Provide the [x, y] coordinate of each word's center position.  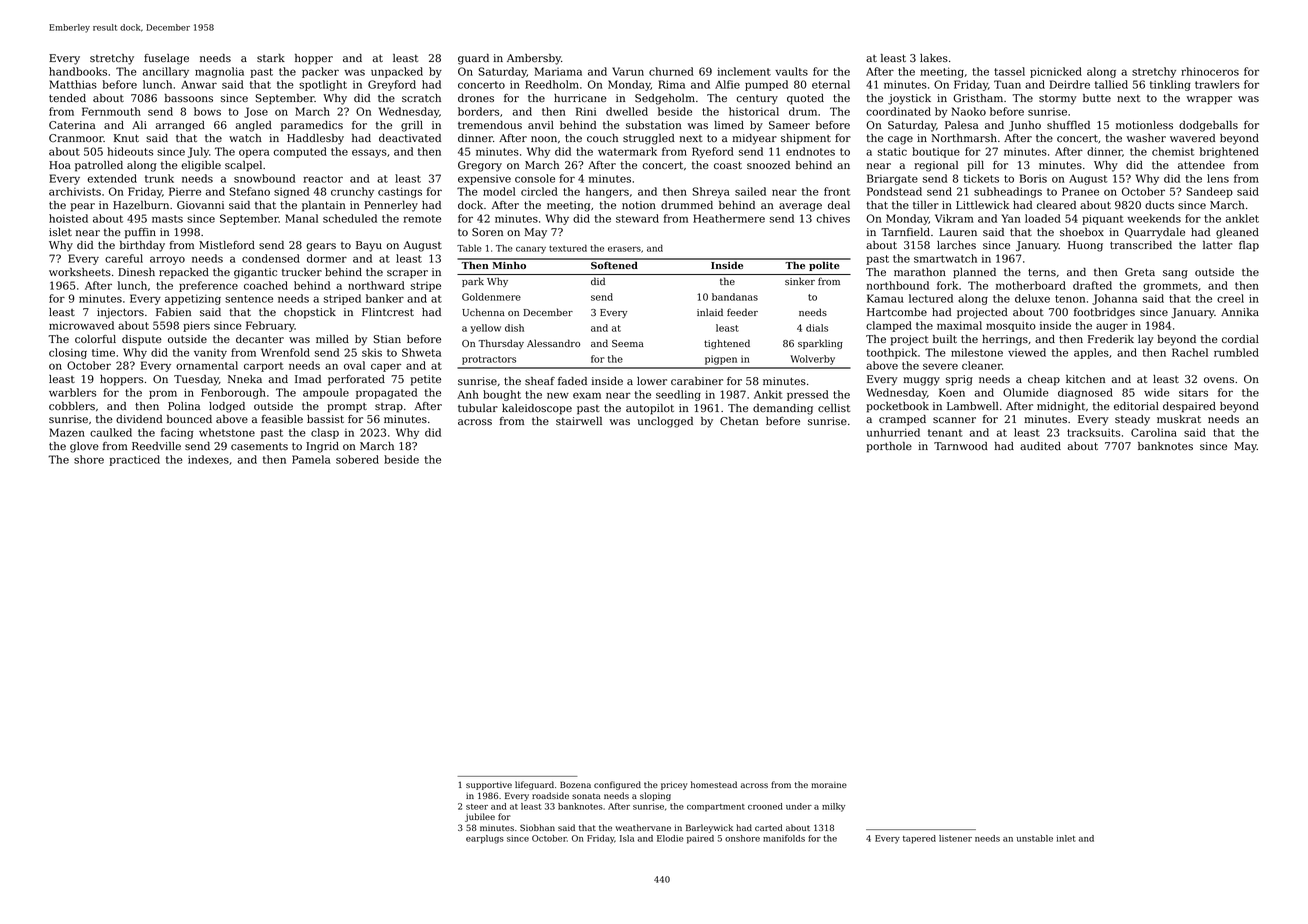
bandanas [735, 297]
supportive [489, 786]
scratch [421, 98]
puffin [140, 233]
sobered [357, 459]
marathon [920, 272]
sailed [750, 191]
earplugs [485, 839]
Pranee [1080, 191]
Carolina [1154, 432]
